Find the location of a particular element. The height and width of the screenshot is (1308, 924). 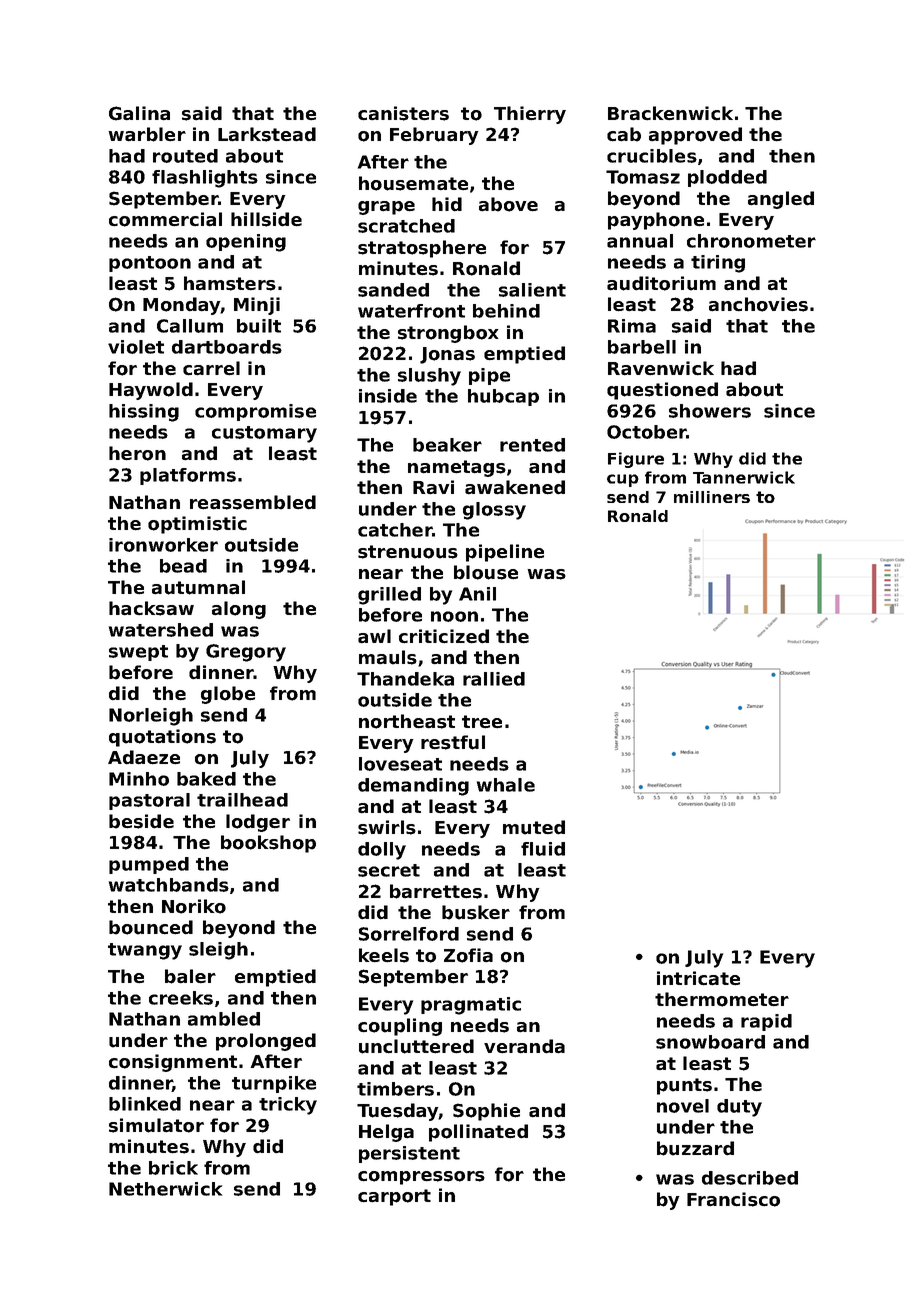

Haywold is located at coordinates (151, 391).
